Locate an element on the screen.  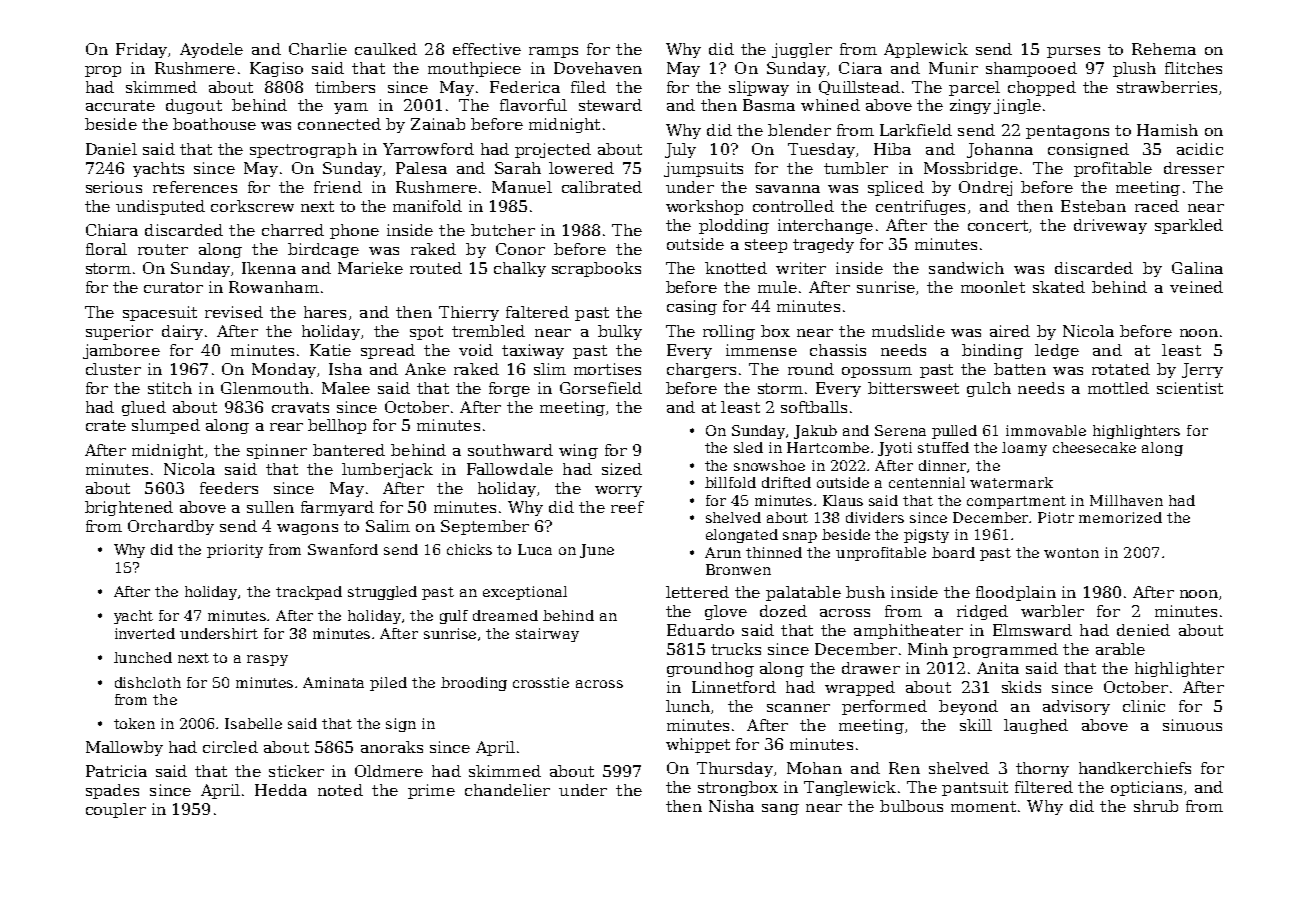
southward is located at coordinates (510, 450).
